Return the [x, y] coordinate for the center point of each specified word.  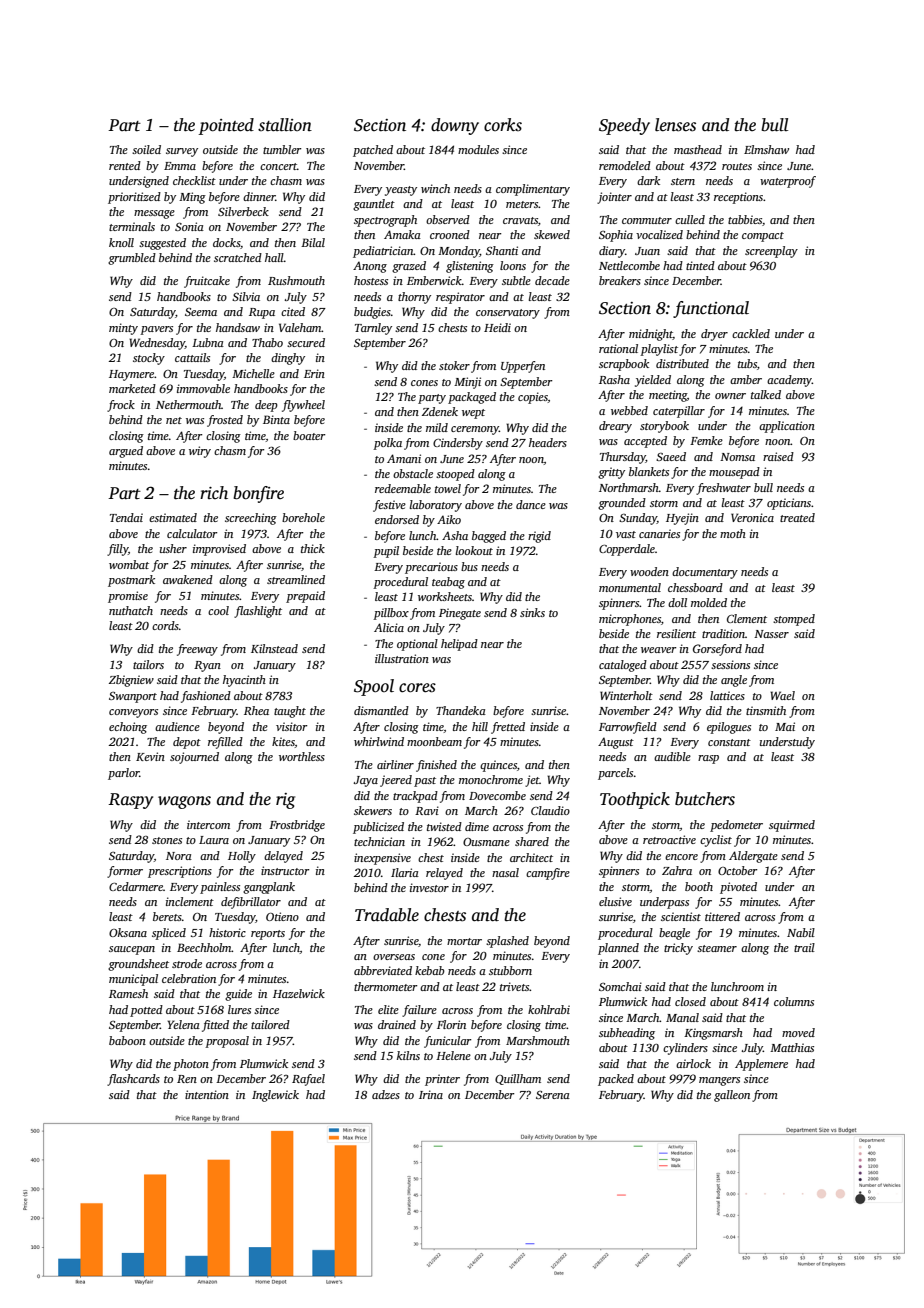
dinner [259, 196]
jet [532, 781]
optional [417, 645]
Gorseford [717, 650]
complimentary [533, 190]
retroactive [669, 839]
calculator [192, 533]
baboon [127, 1040]
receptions [738, 198]
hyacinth [244, 681]
